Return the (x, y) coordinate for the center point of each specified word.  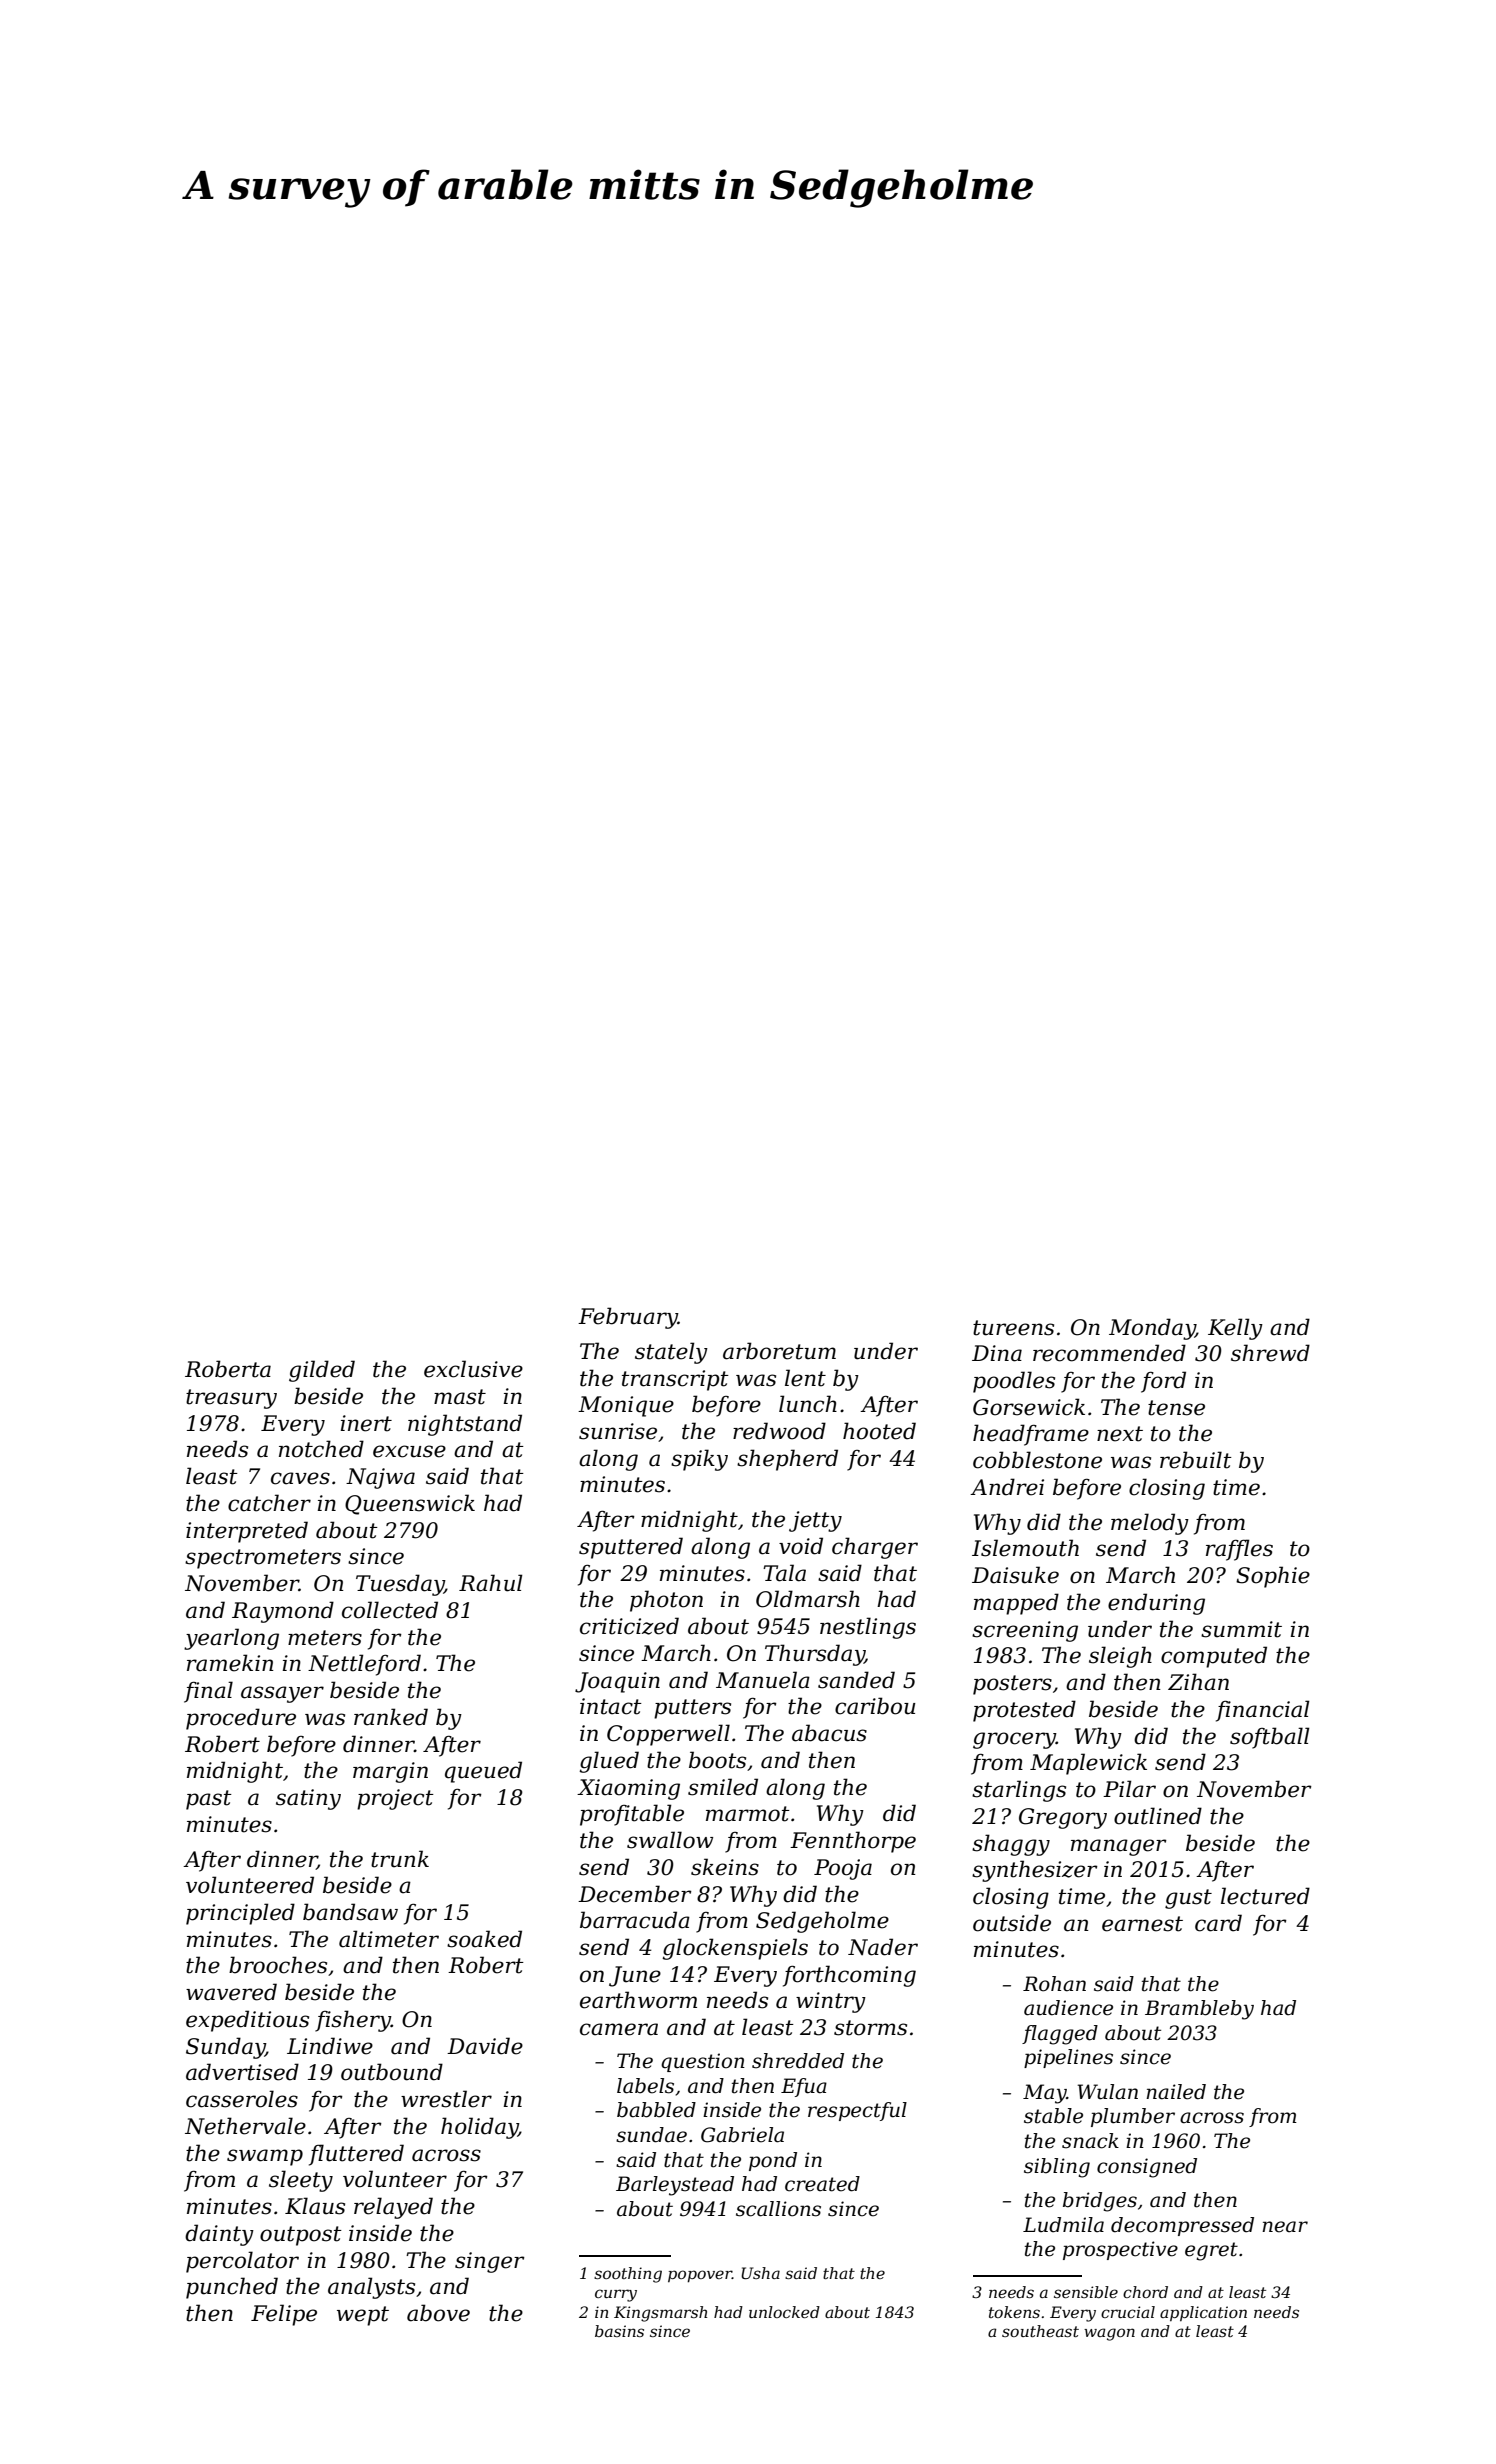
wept (363, 2316)
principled (240, 1914)
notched (321, 1449)
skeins (725, 1867)
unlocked (784, 2312)
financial (1263, 1711)
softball (1270, 1738)
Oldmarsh (808, 1599)
